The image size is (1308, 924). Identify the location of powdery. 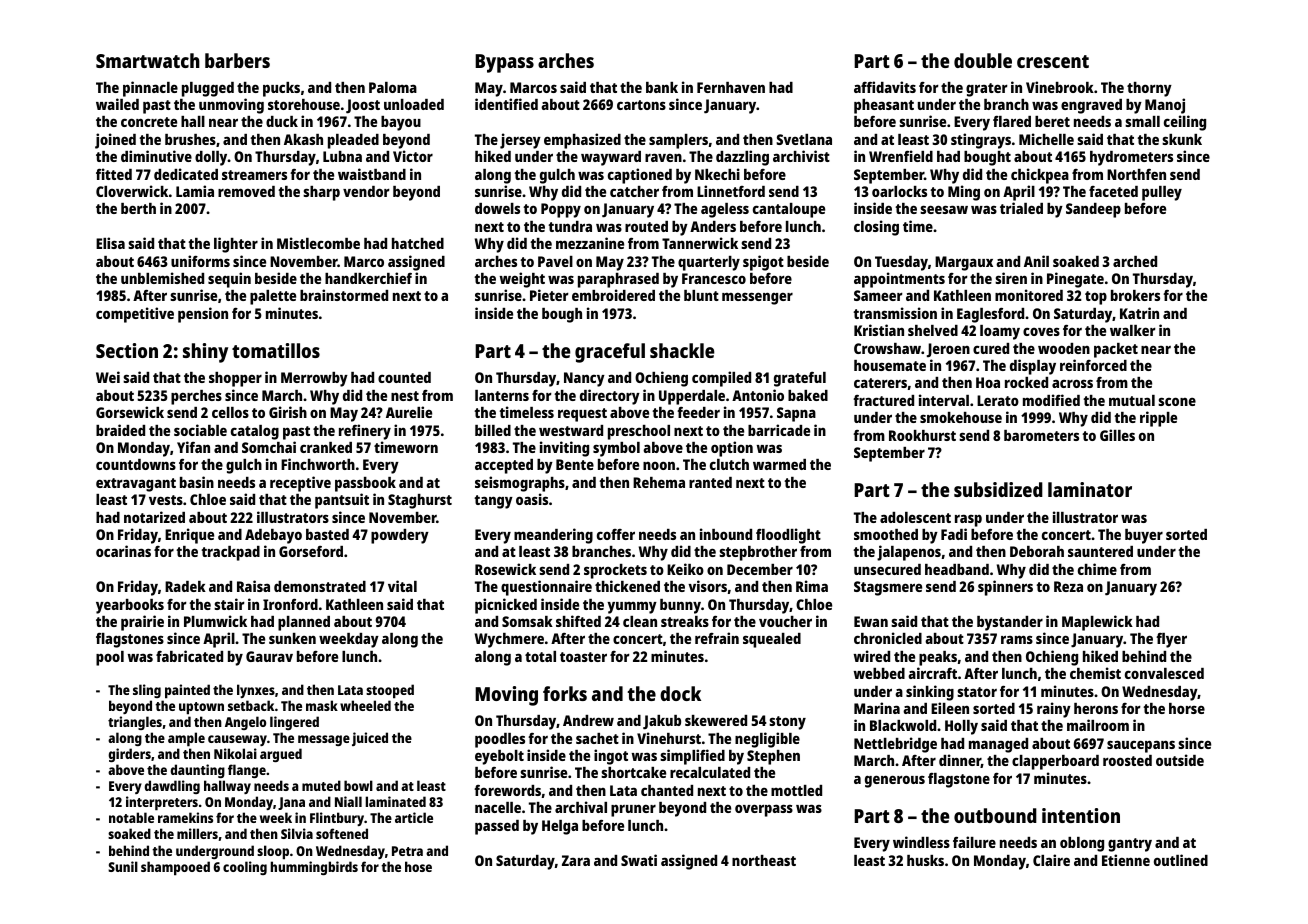
(400, 536).
